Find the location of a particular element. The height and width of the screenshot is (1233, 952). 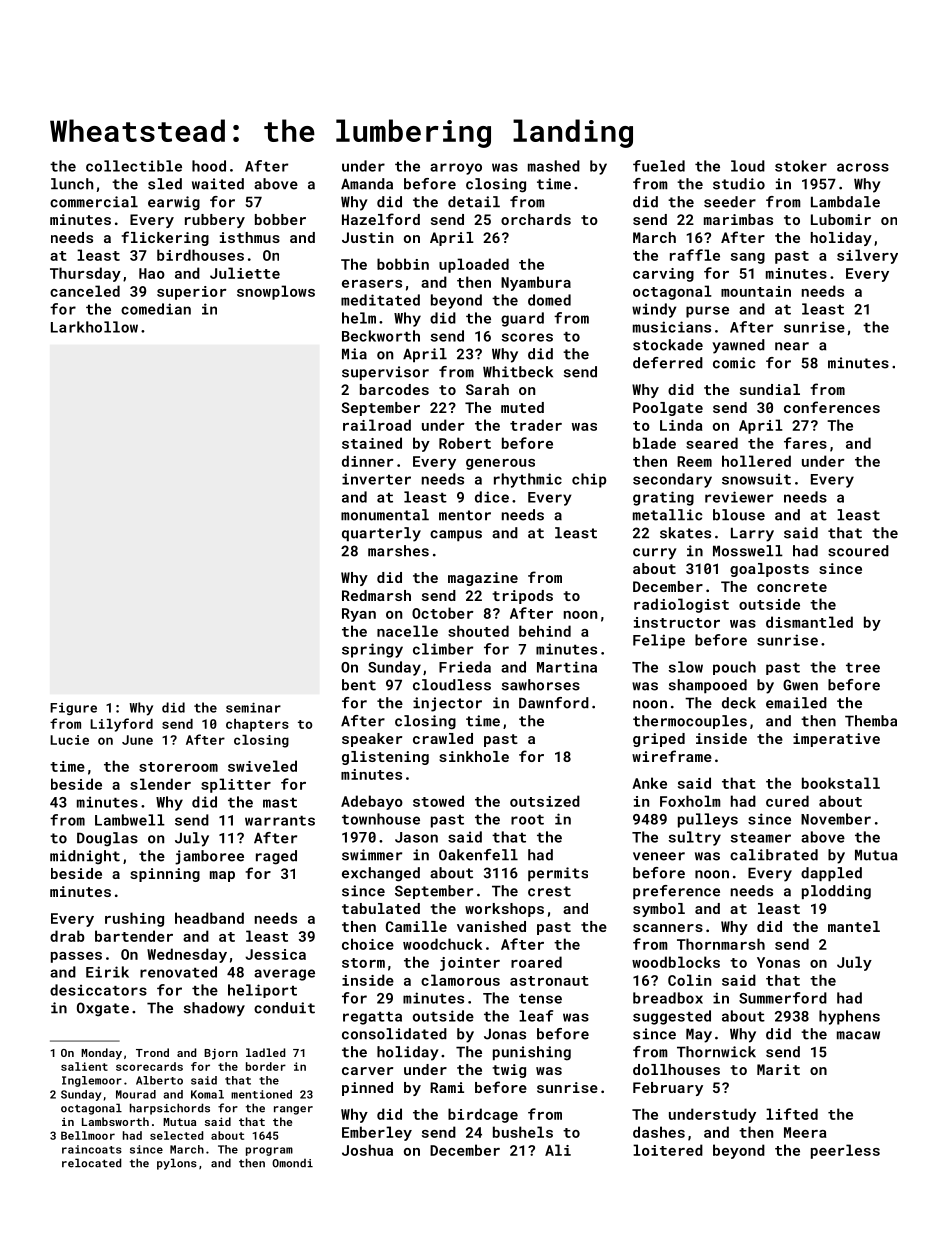

fueled is located at coordinates (659, 166).
